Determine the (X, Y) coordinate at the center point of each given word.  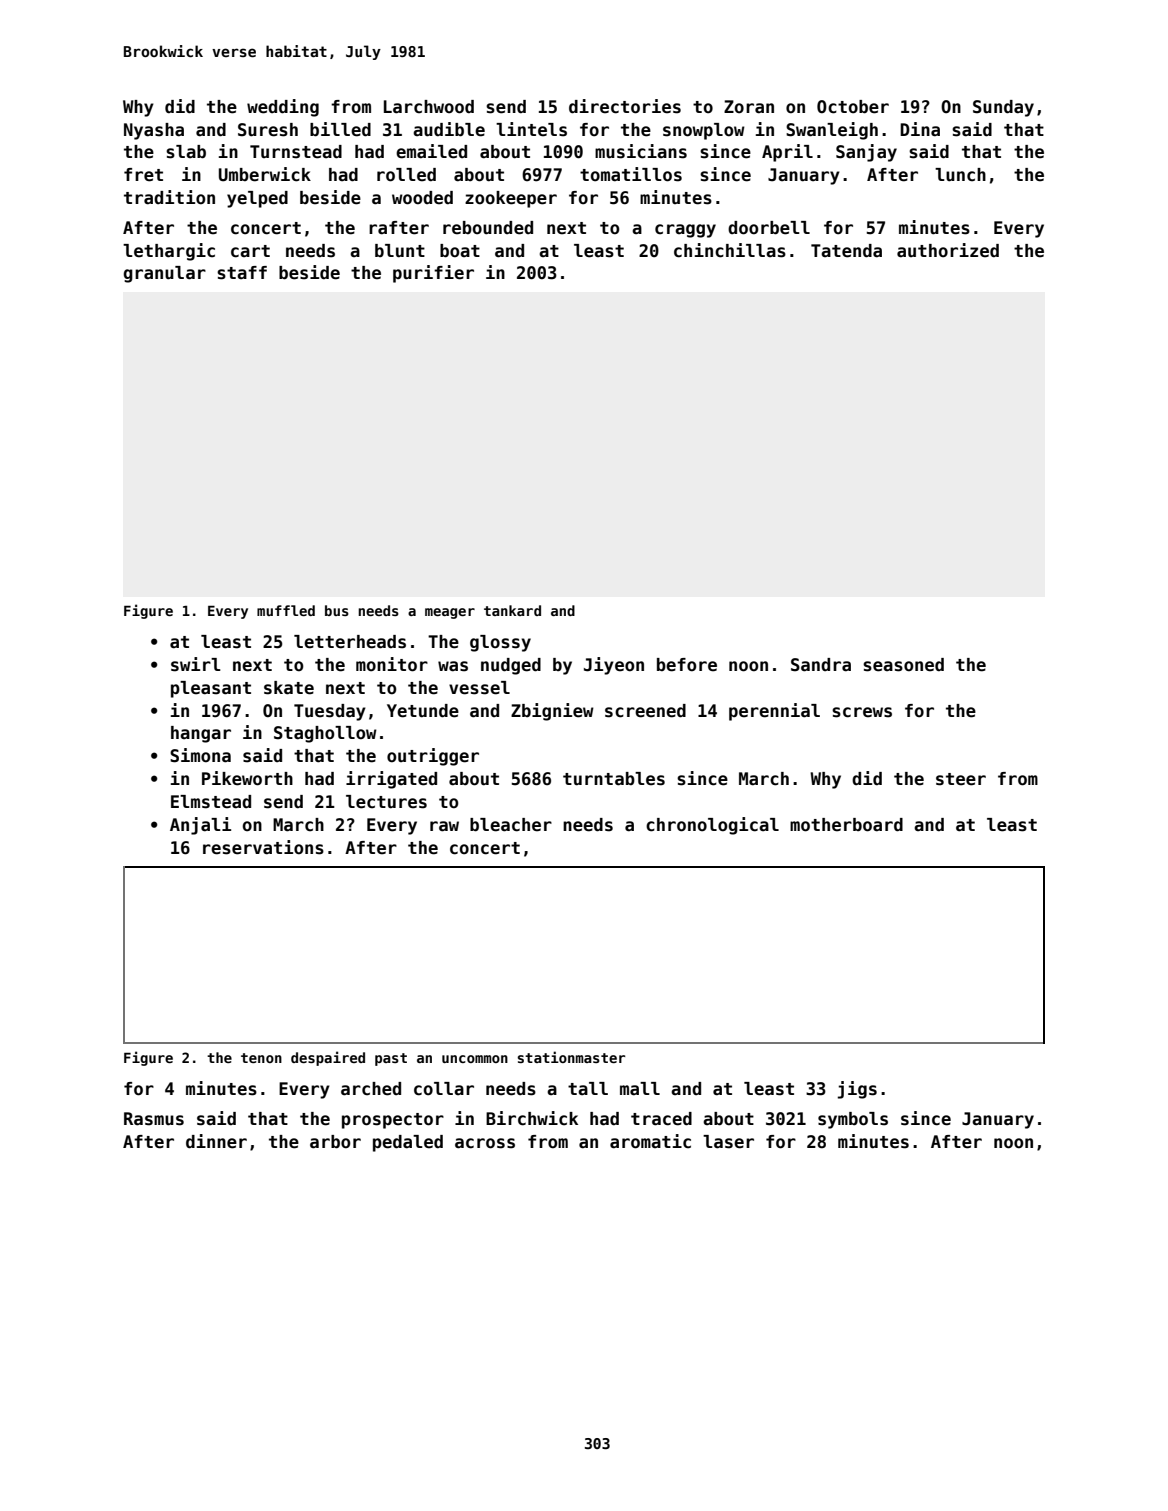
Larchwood (429, 107)
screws (862, 712)
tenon (261, 1058)
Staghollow (325, 734)
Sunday (1003, 108)
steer (961, 779)
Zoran (749, 107)
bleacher (511, 825)
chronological (712, 826)
